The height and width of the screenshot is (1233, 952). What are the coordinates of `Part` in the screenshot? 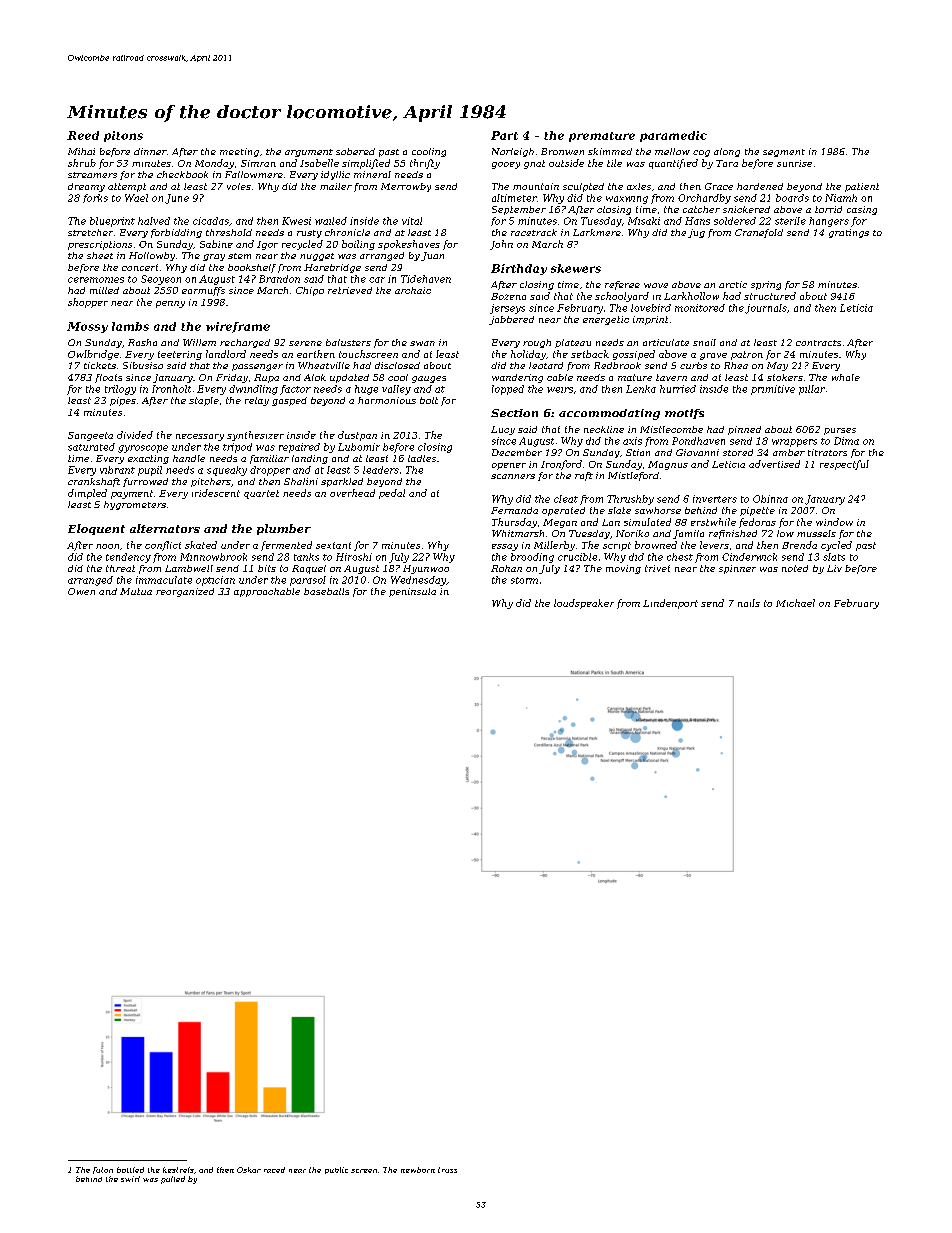 It's located at (504, 135).
